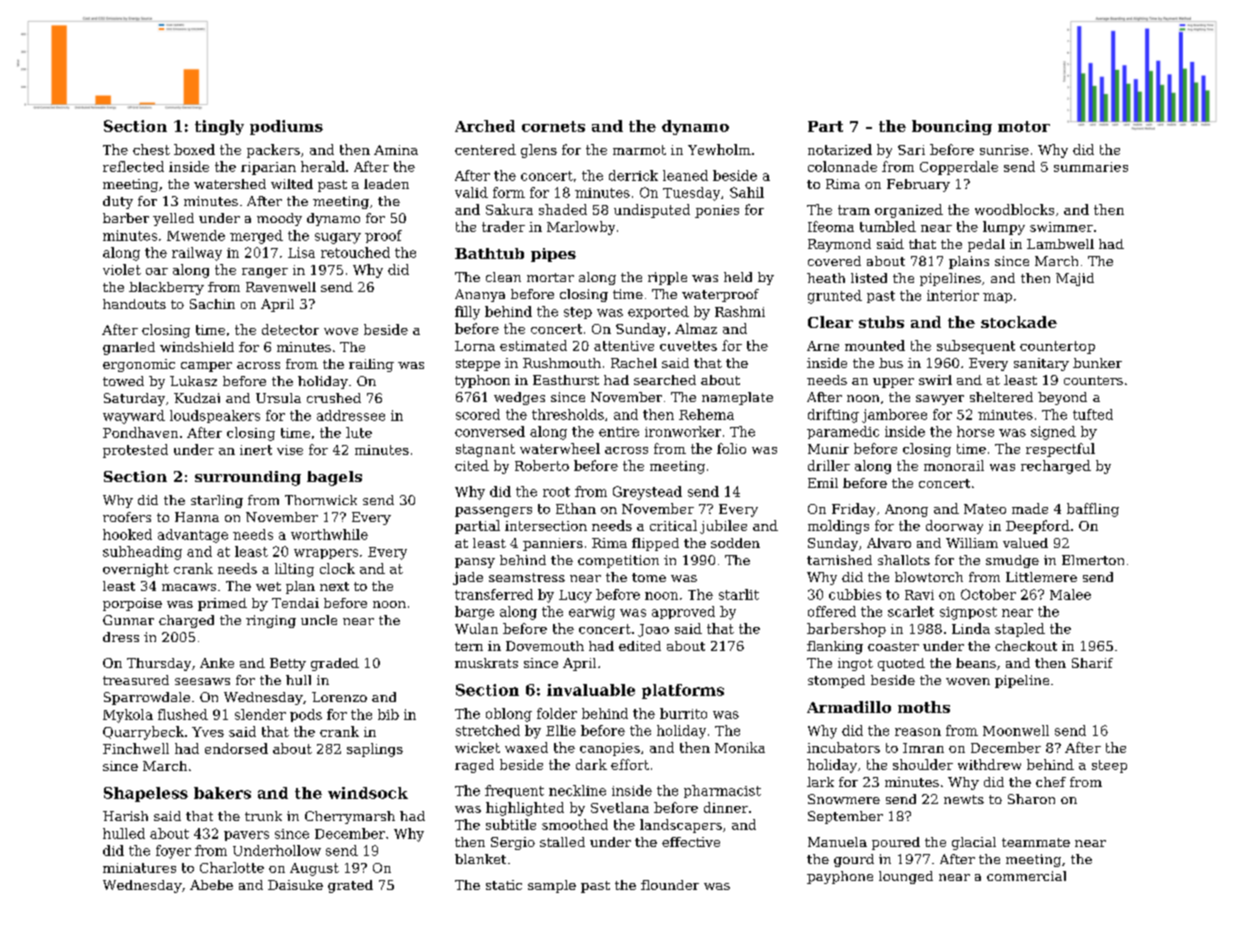 This screenshot has width=1233, height=952. What do you see at coordinates (969, 262) in the screenshot?
I see `plains` at bounding box center [969, 262].
